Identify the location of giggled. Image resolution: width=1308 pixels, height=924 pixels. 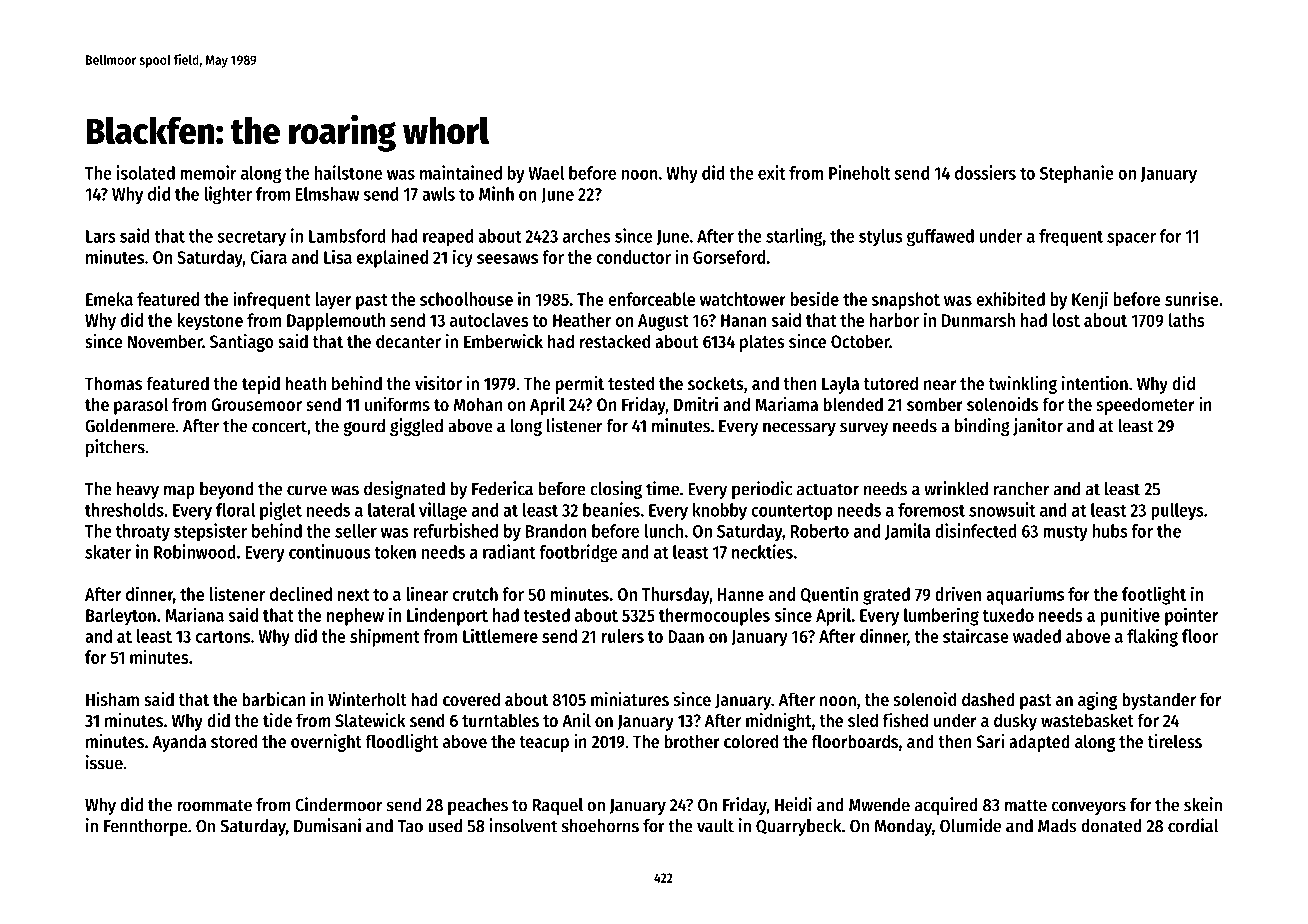
(416, 427).
